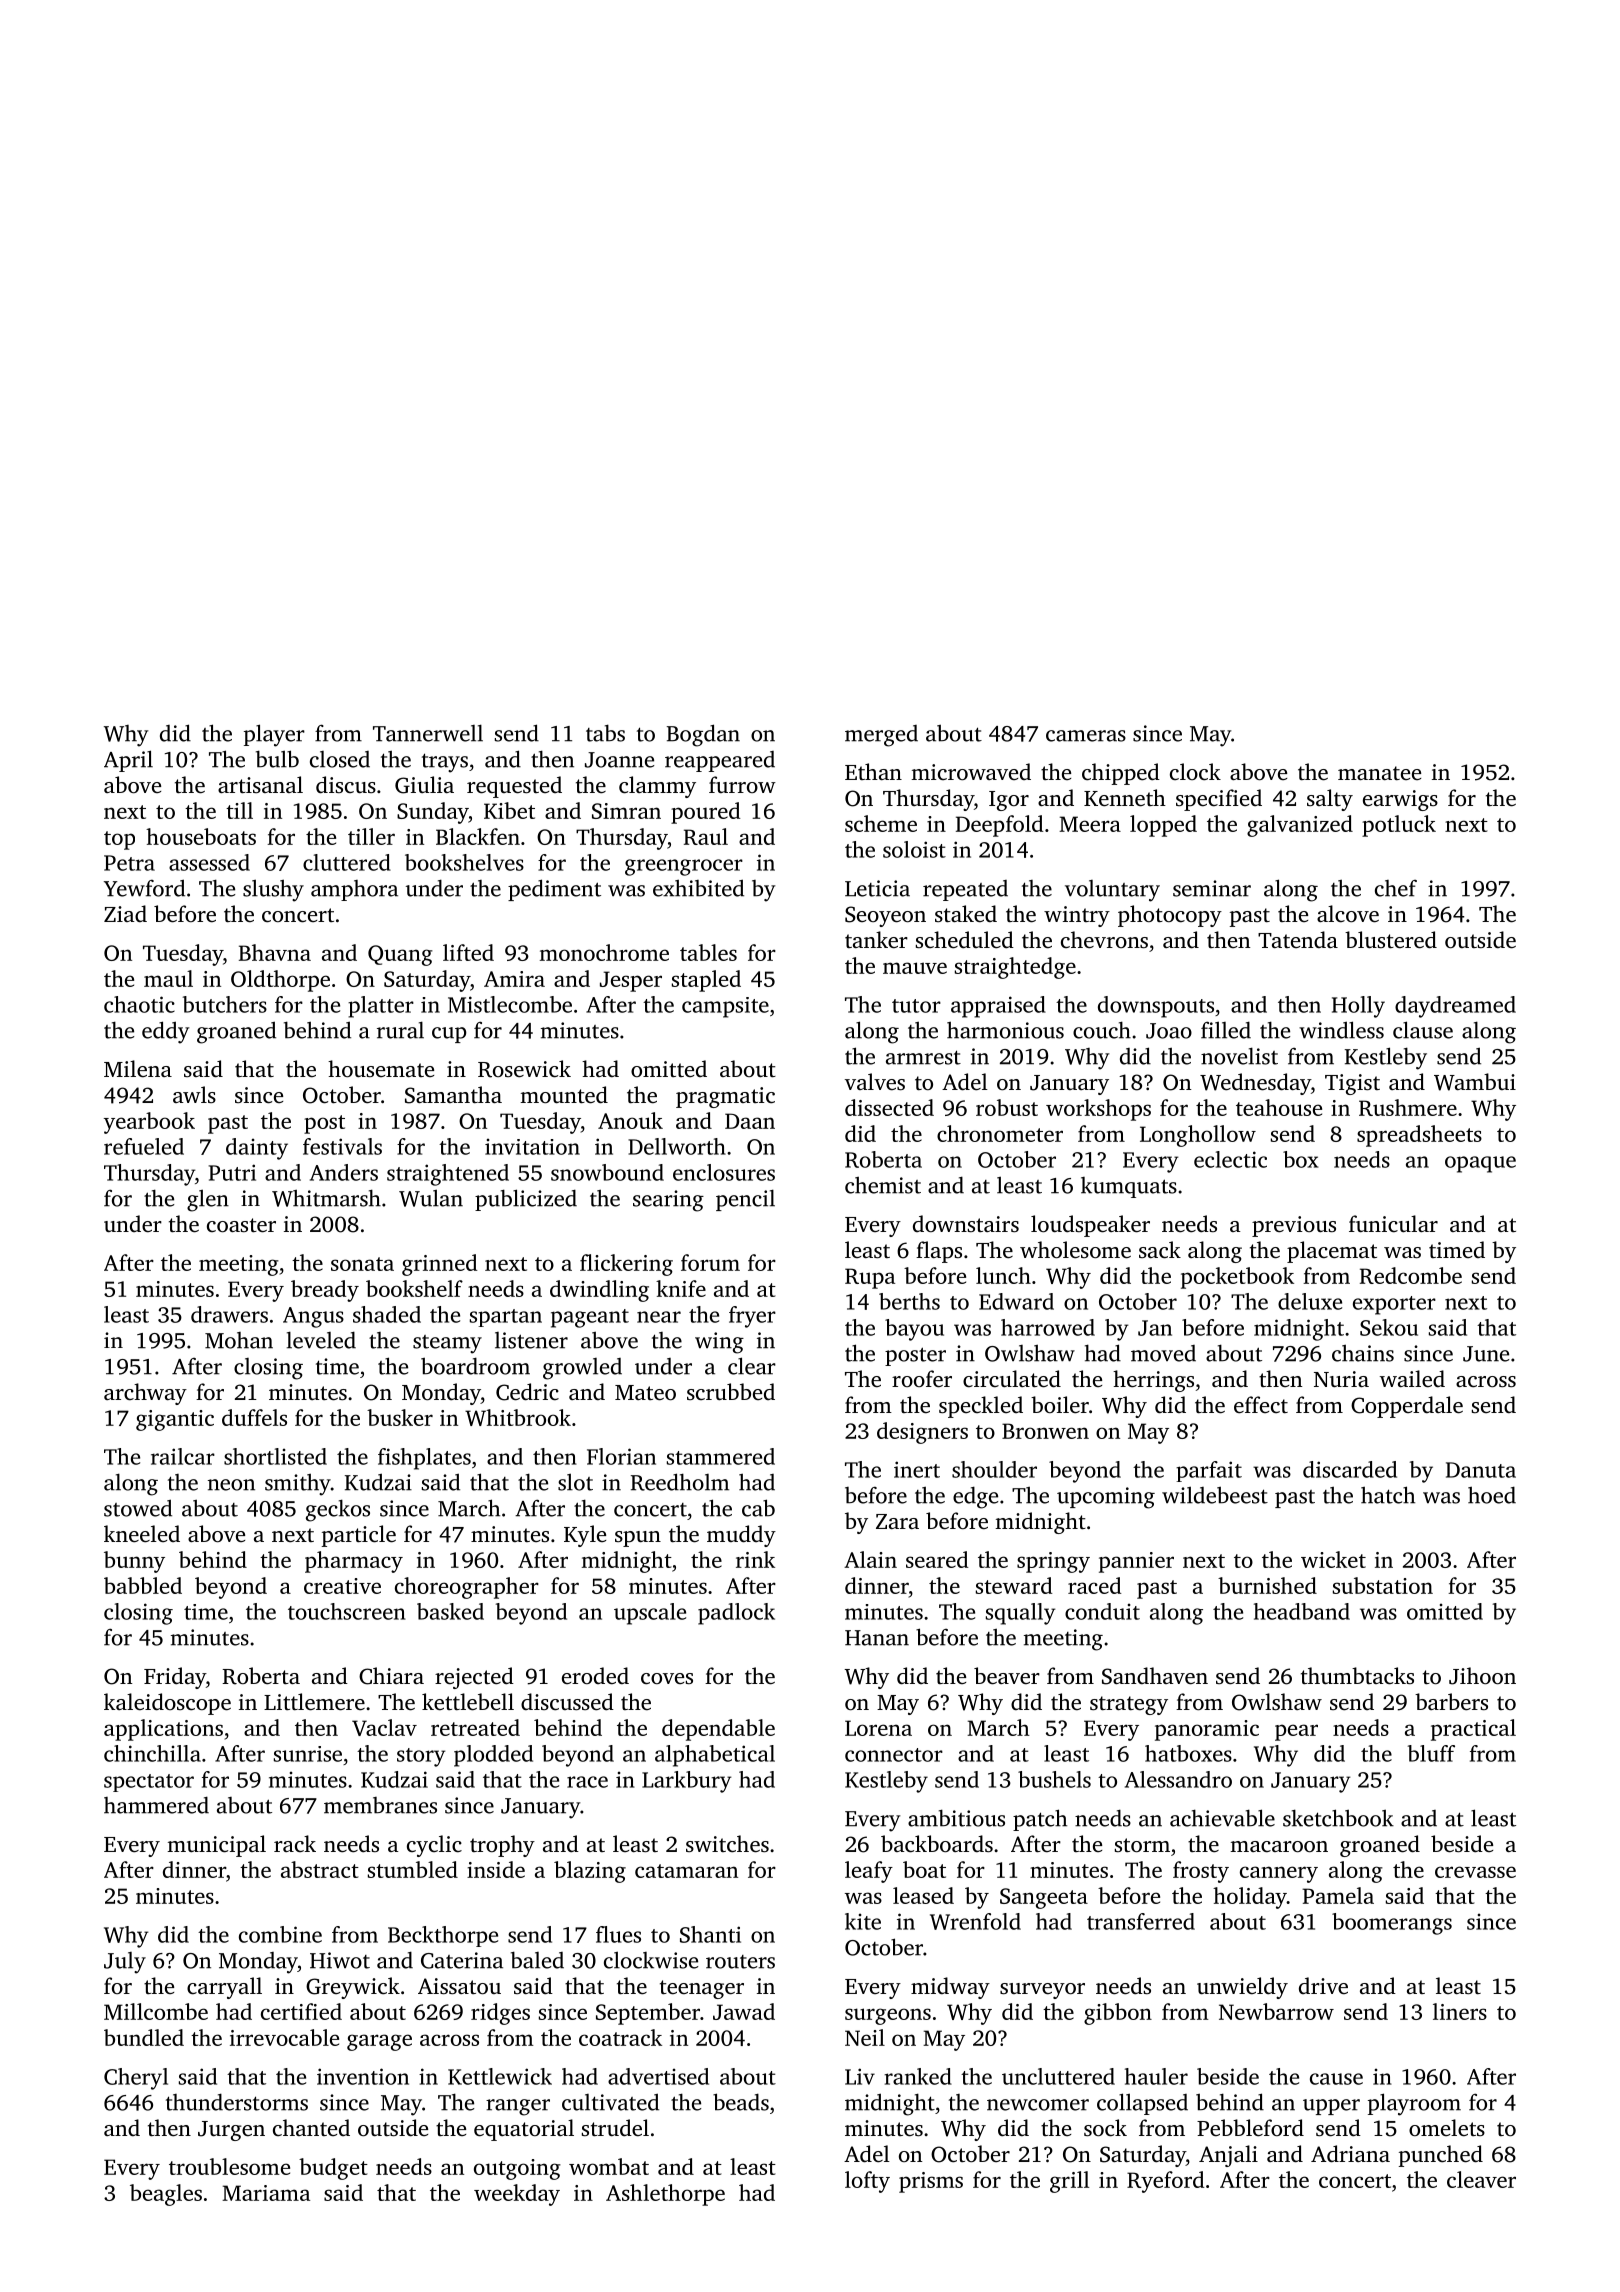 The image size is (1620, 2292). What do you see at coordinates (216, 1846) in the page?
I see `municipal` at bounding box center [216, 1846].
